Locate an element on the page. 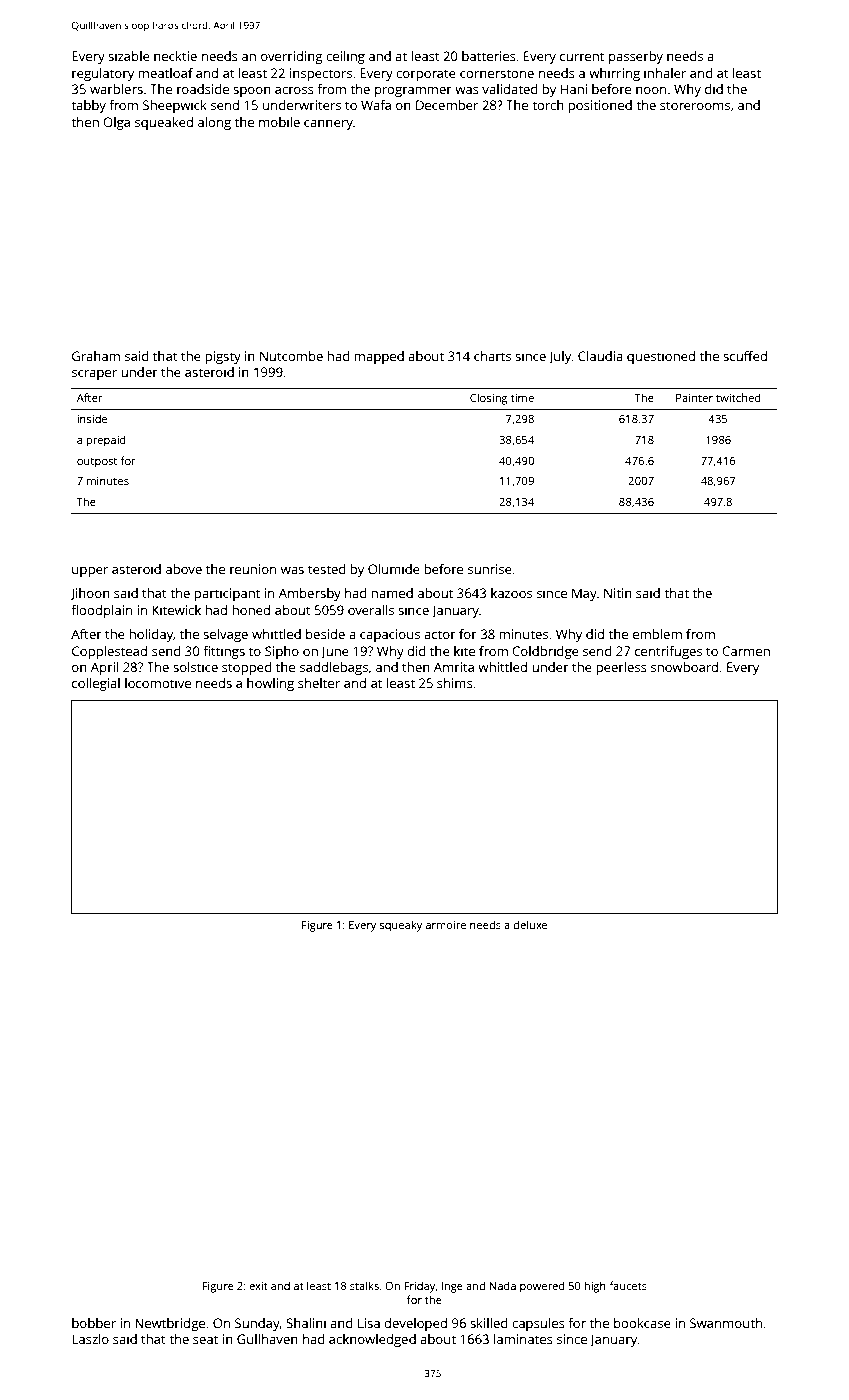  necktie is located at coordinates (175, 56).
